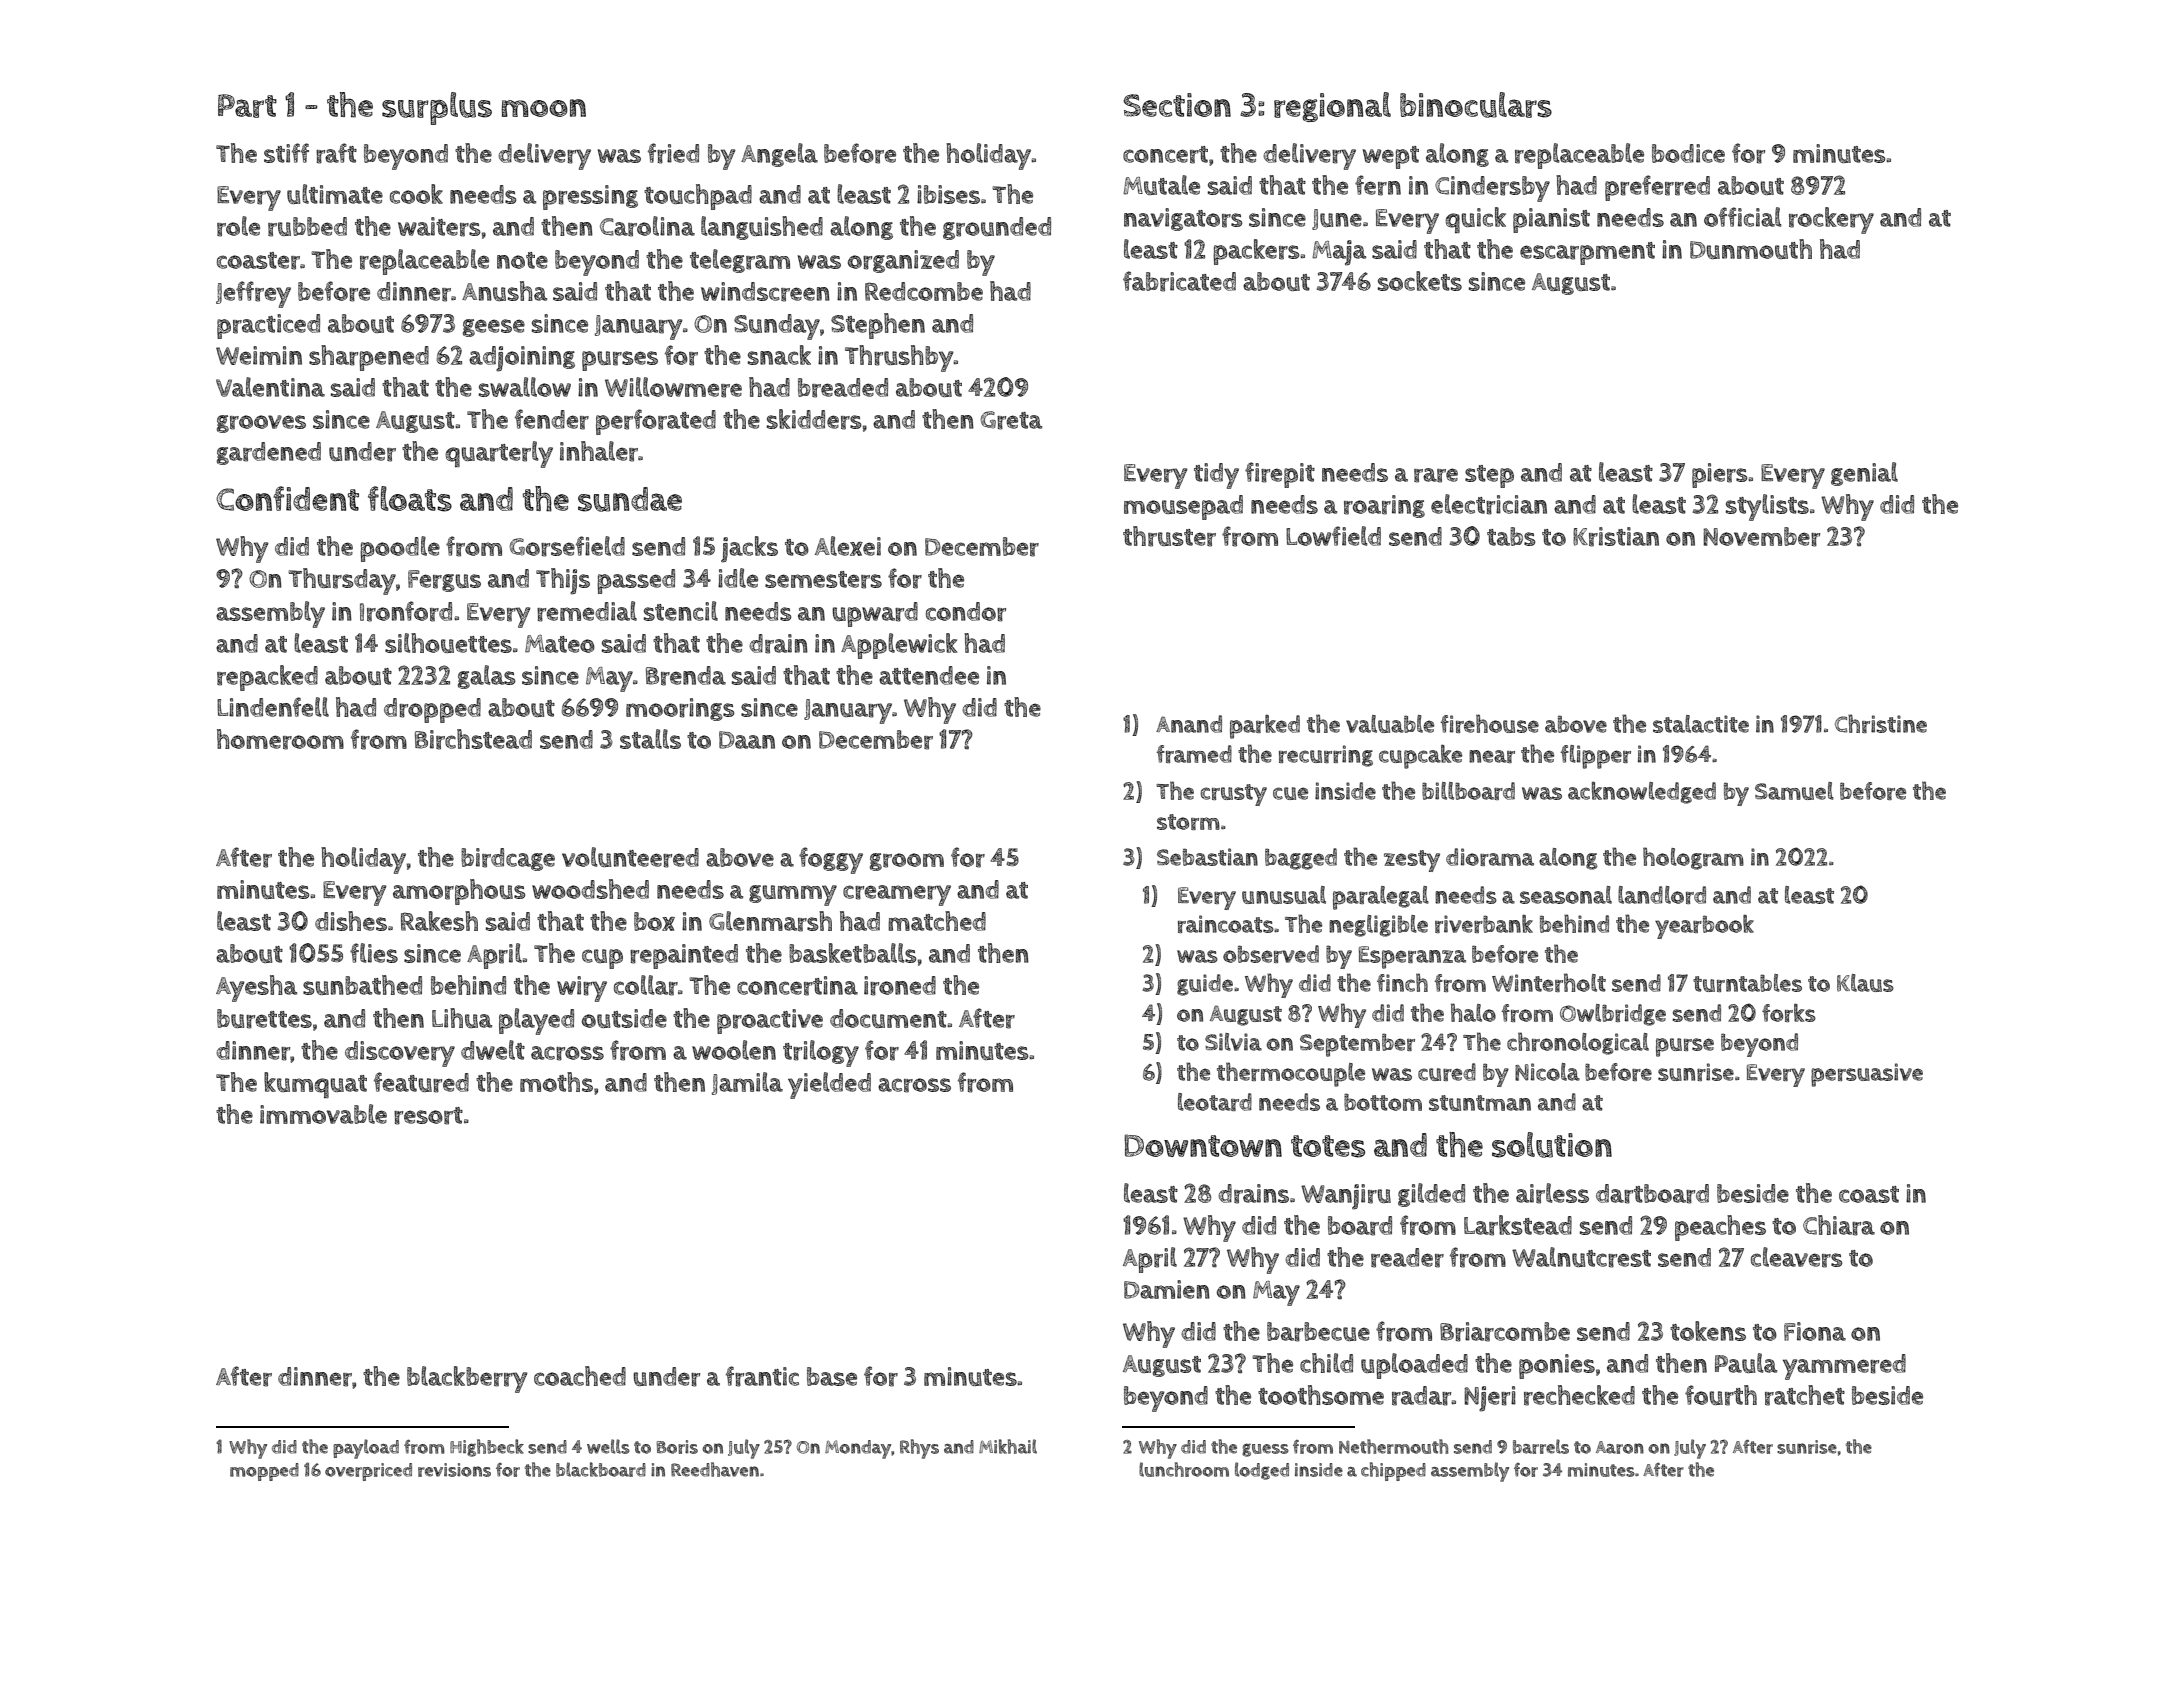 Image resolution: width=2178 pixels, height=1683 pixels. What do you see at coordinates (1189, 724) in the image?
I see `Anand` at bounding box center [1189, 724].
